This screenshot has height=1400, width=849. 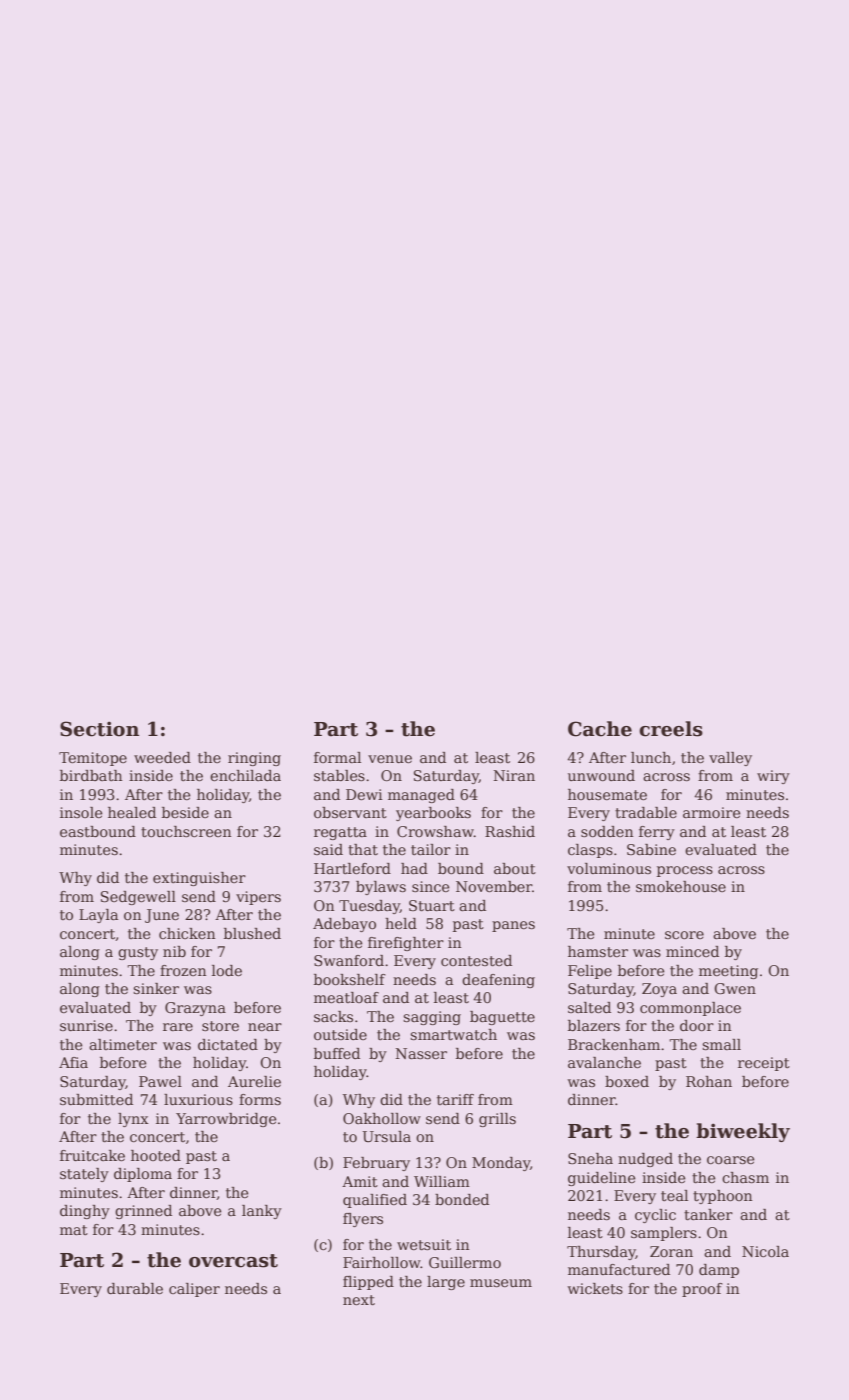 I want to click on Section, so click(x=99, y=729).
